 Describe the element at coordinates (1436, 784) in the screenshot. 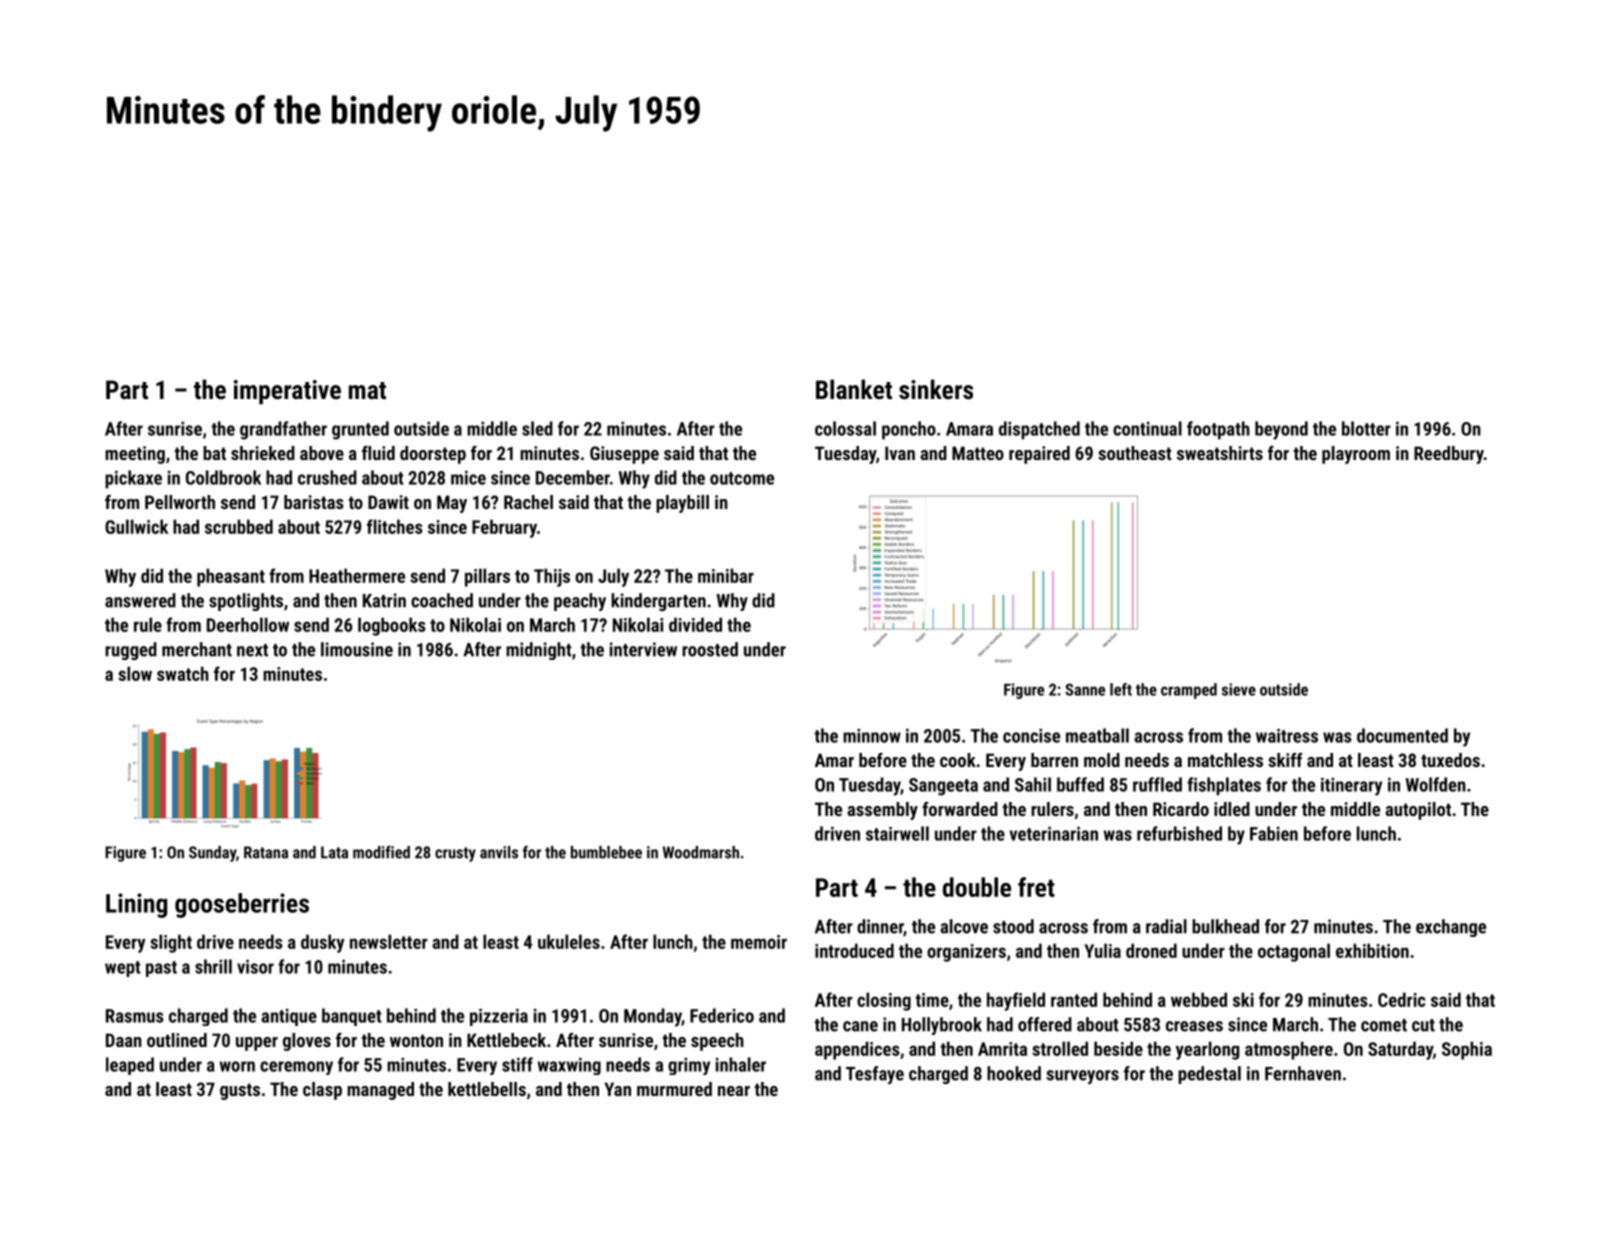

I see `Wolfden` at that location.
